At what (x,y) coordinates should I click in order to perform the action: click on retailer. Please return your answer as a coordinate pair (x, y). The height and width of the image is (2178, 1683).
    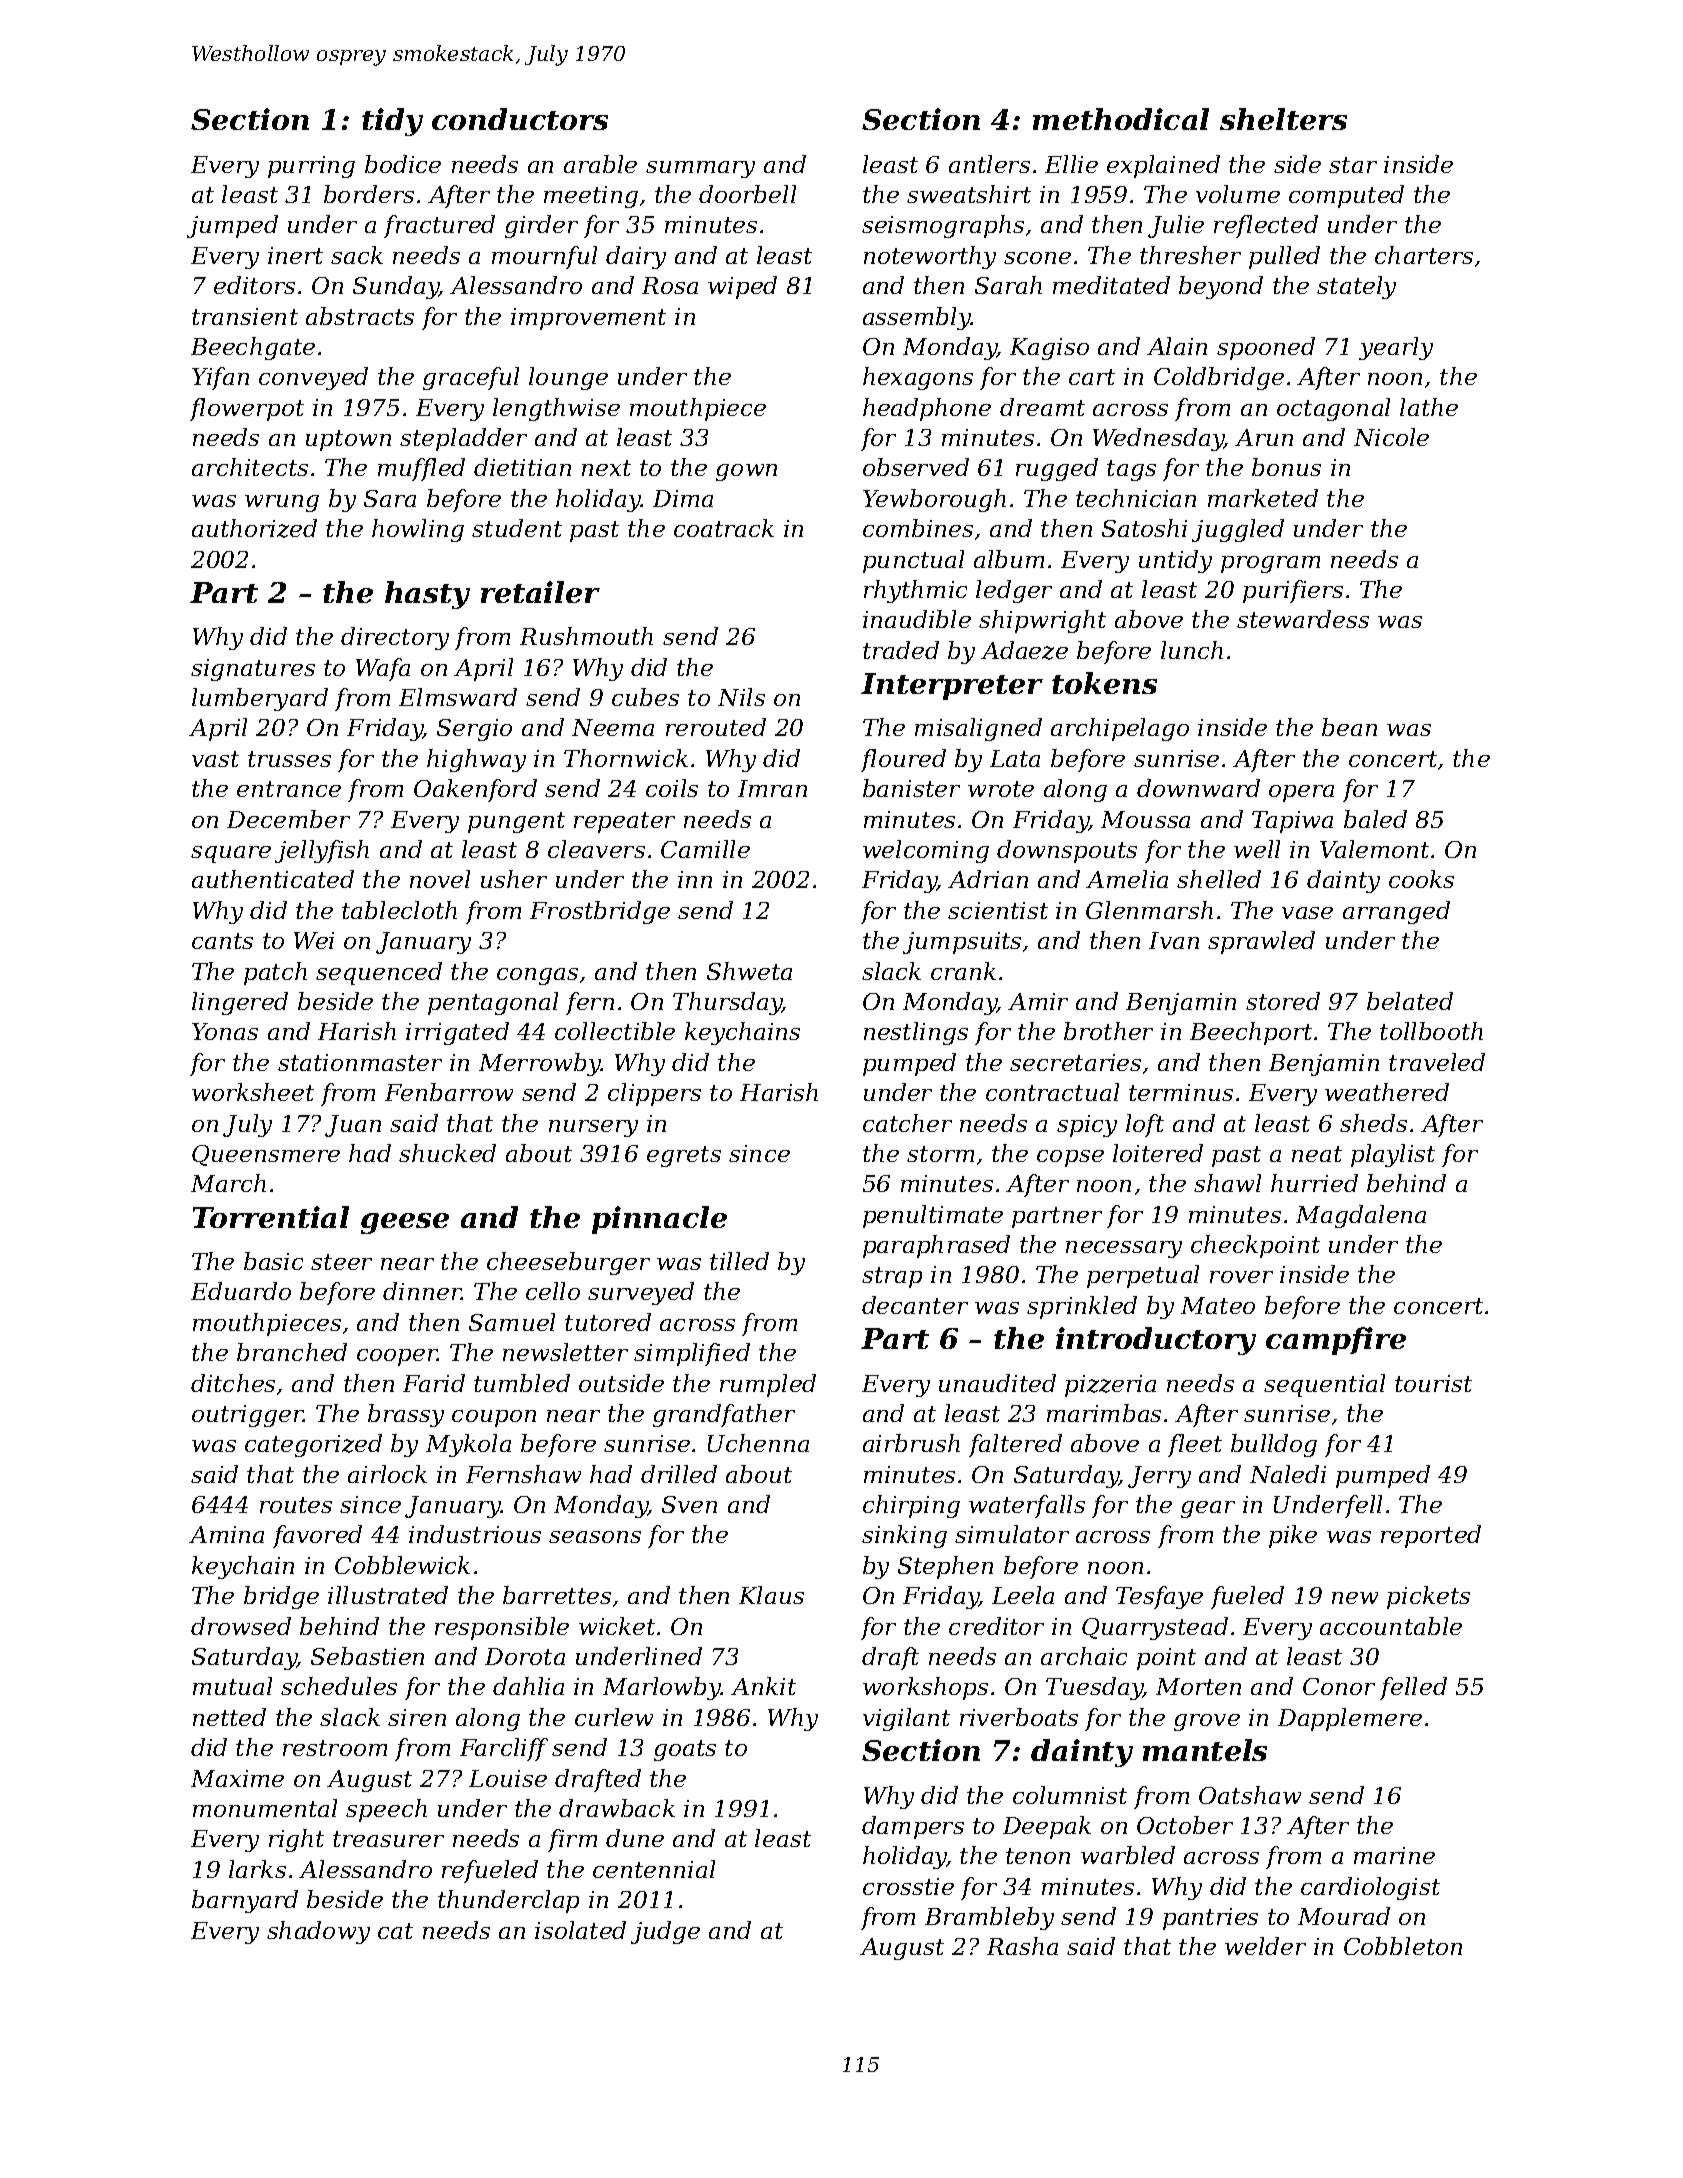
    Looking at the image, I should click on (540, 592).
